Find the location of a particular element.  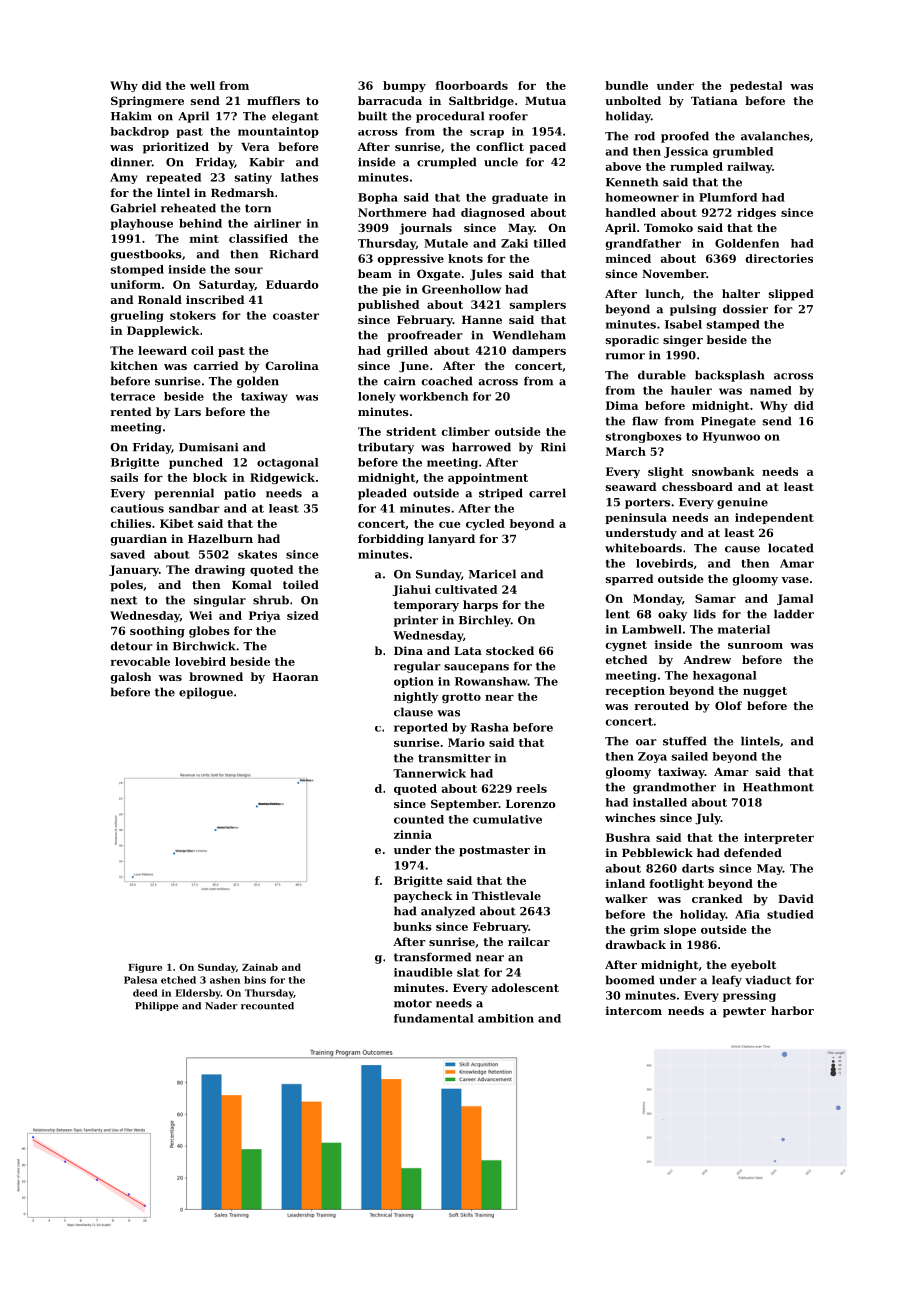

drawing is located at coordinates (220, 570).
